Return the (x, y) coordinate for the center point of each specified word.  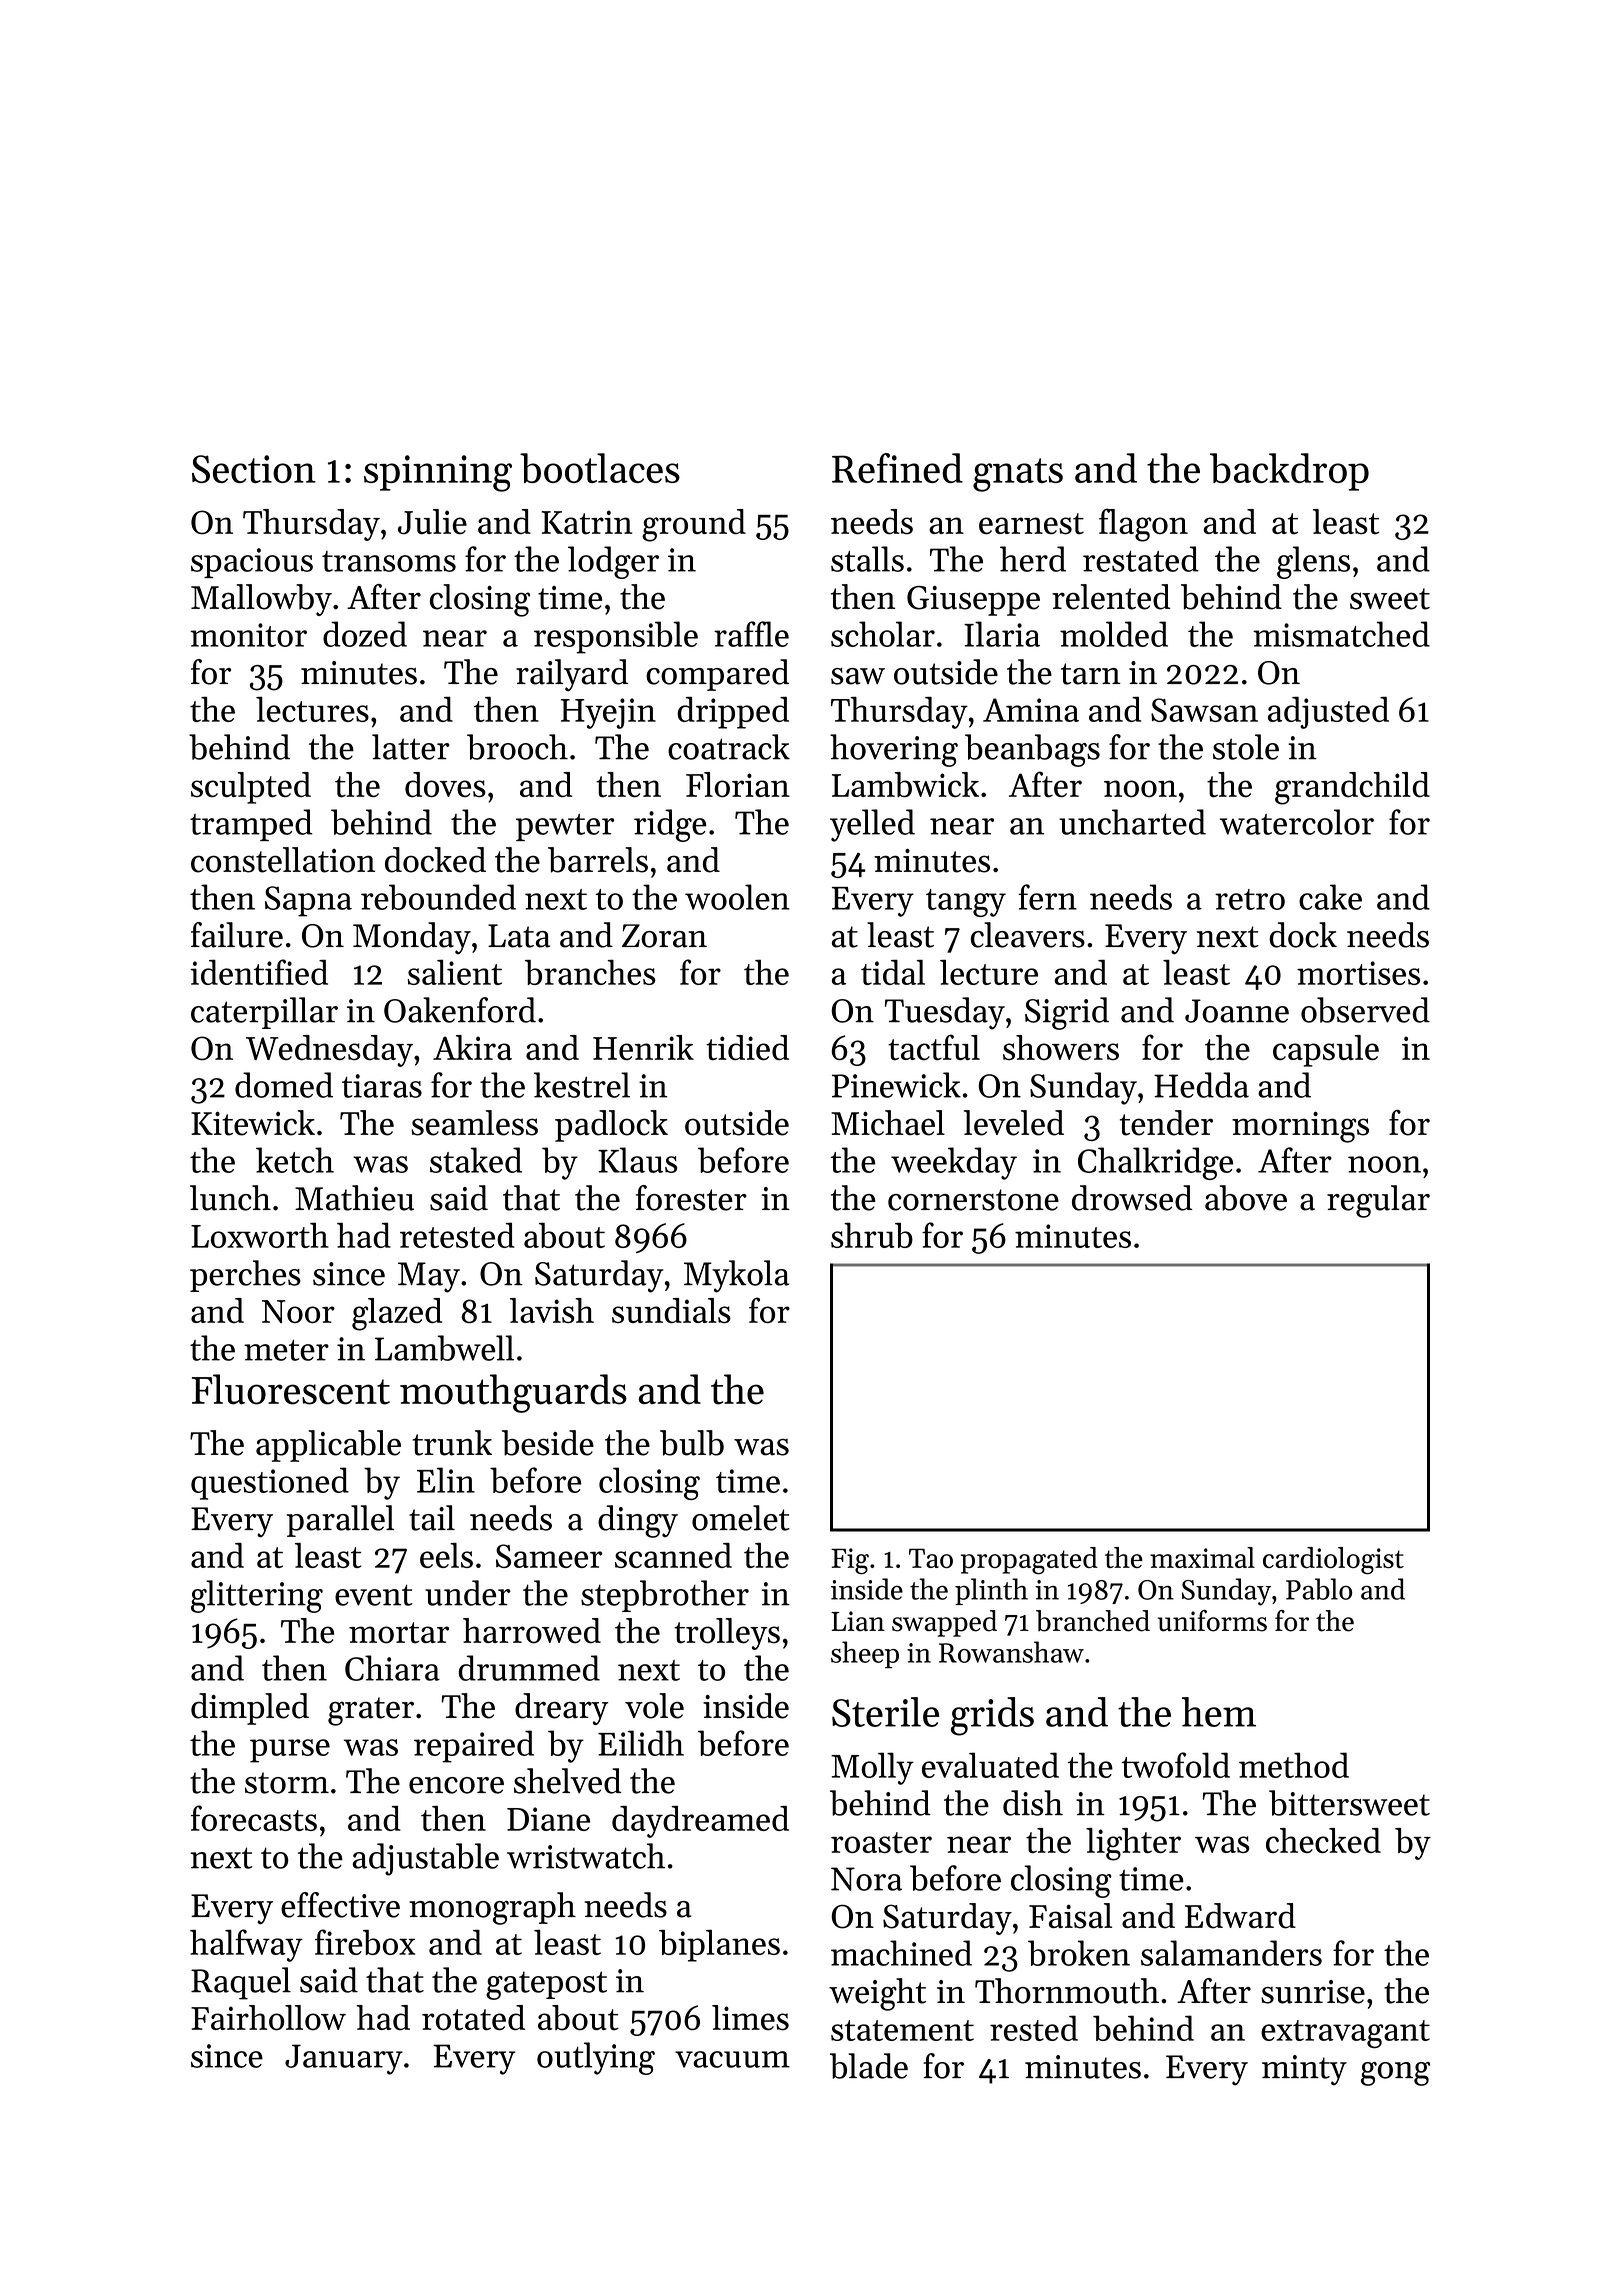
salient (455, 972)
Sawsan (1204, 710)
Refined (897, 468)
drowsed (1132, 1198)
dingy (638, 1521)
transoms (389, 561)
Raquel (241, 1983)
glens (1313, 562)
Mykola (736, 1276)
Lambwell (444, 1348)
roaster (881, 1842)
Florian (738, 785)
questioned (270, 1483)
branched (1093, 1621)
